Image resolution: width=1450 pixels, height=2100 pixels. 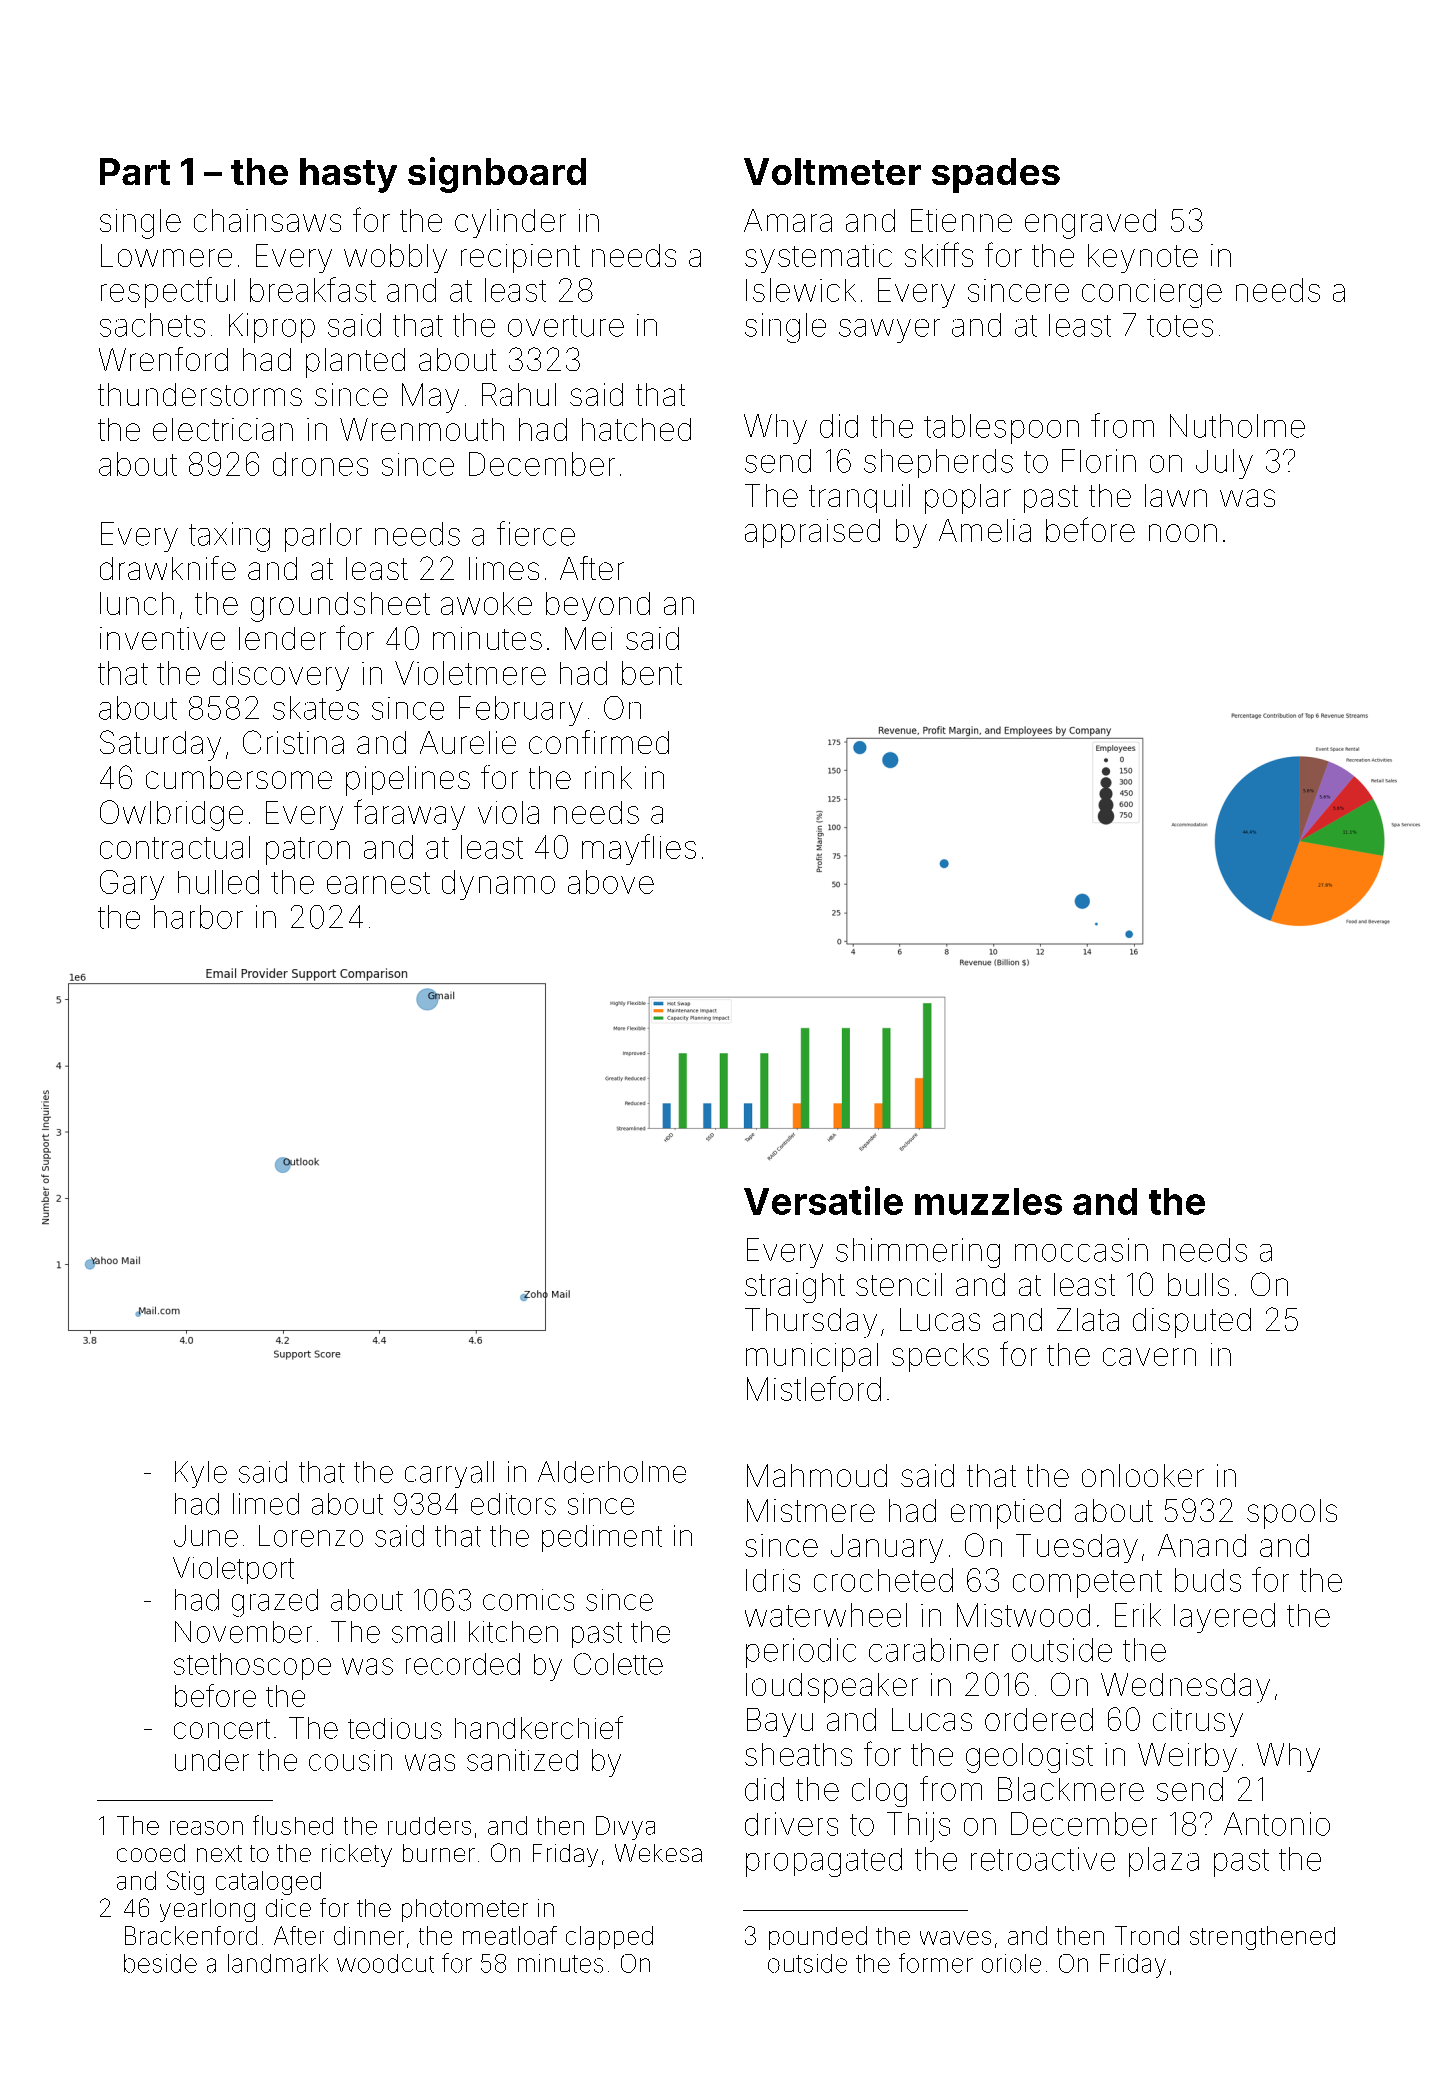 What do you see at coordinates (636, 429) in the screenshot?
I see `hatched` at bounding box center [636, 429].
